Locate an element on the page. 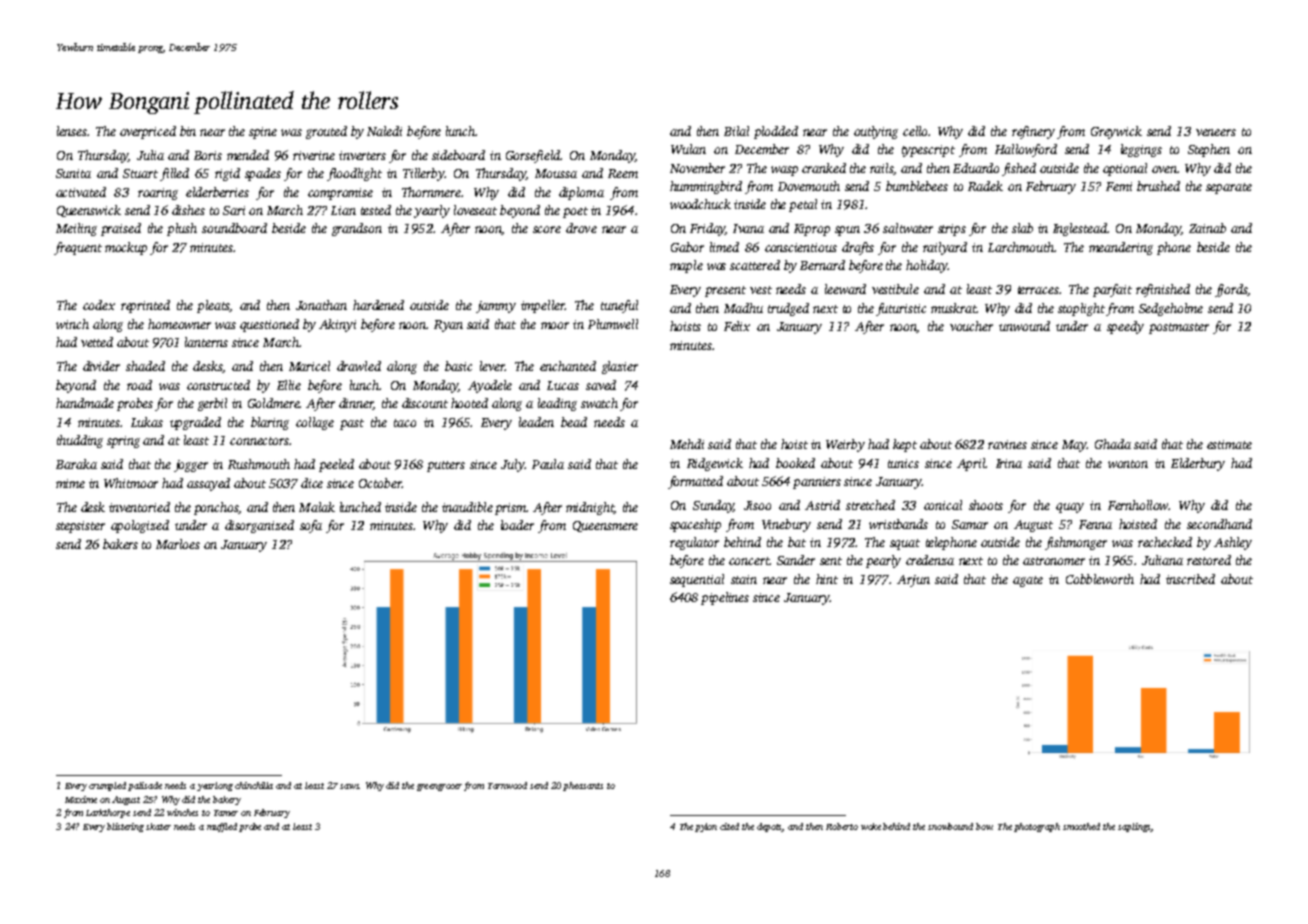 The image size is (1308, 924). pheasants is located at coordinates (583, 786).
